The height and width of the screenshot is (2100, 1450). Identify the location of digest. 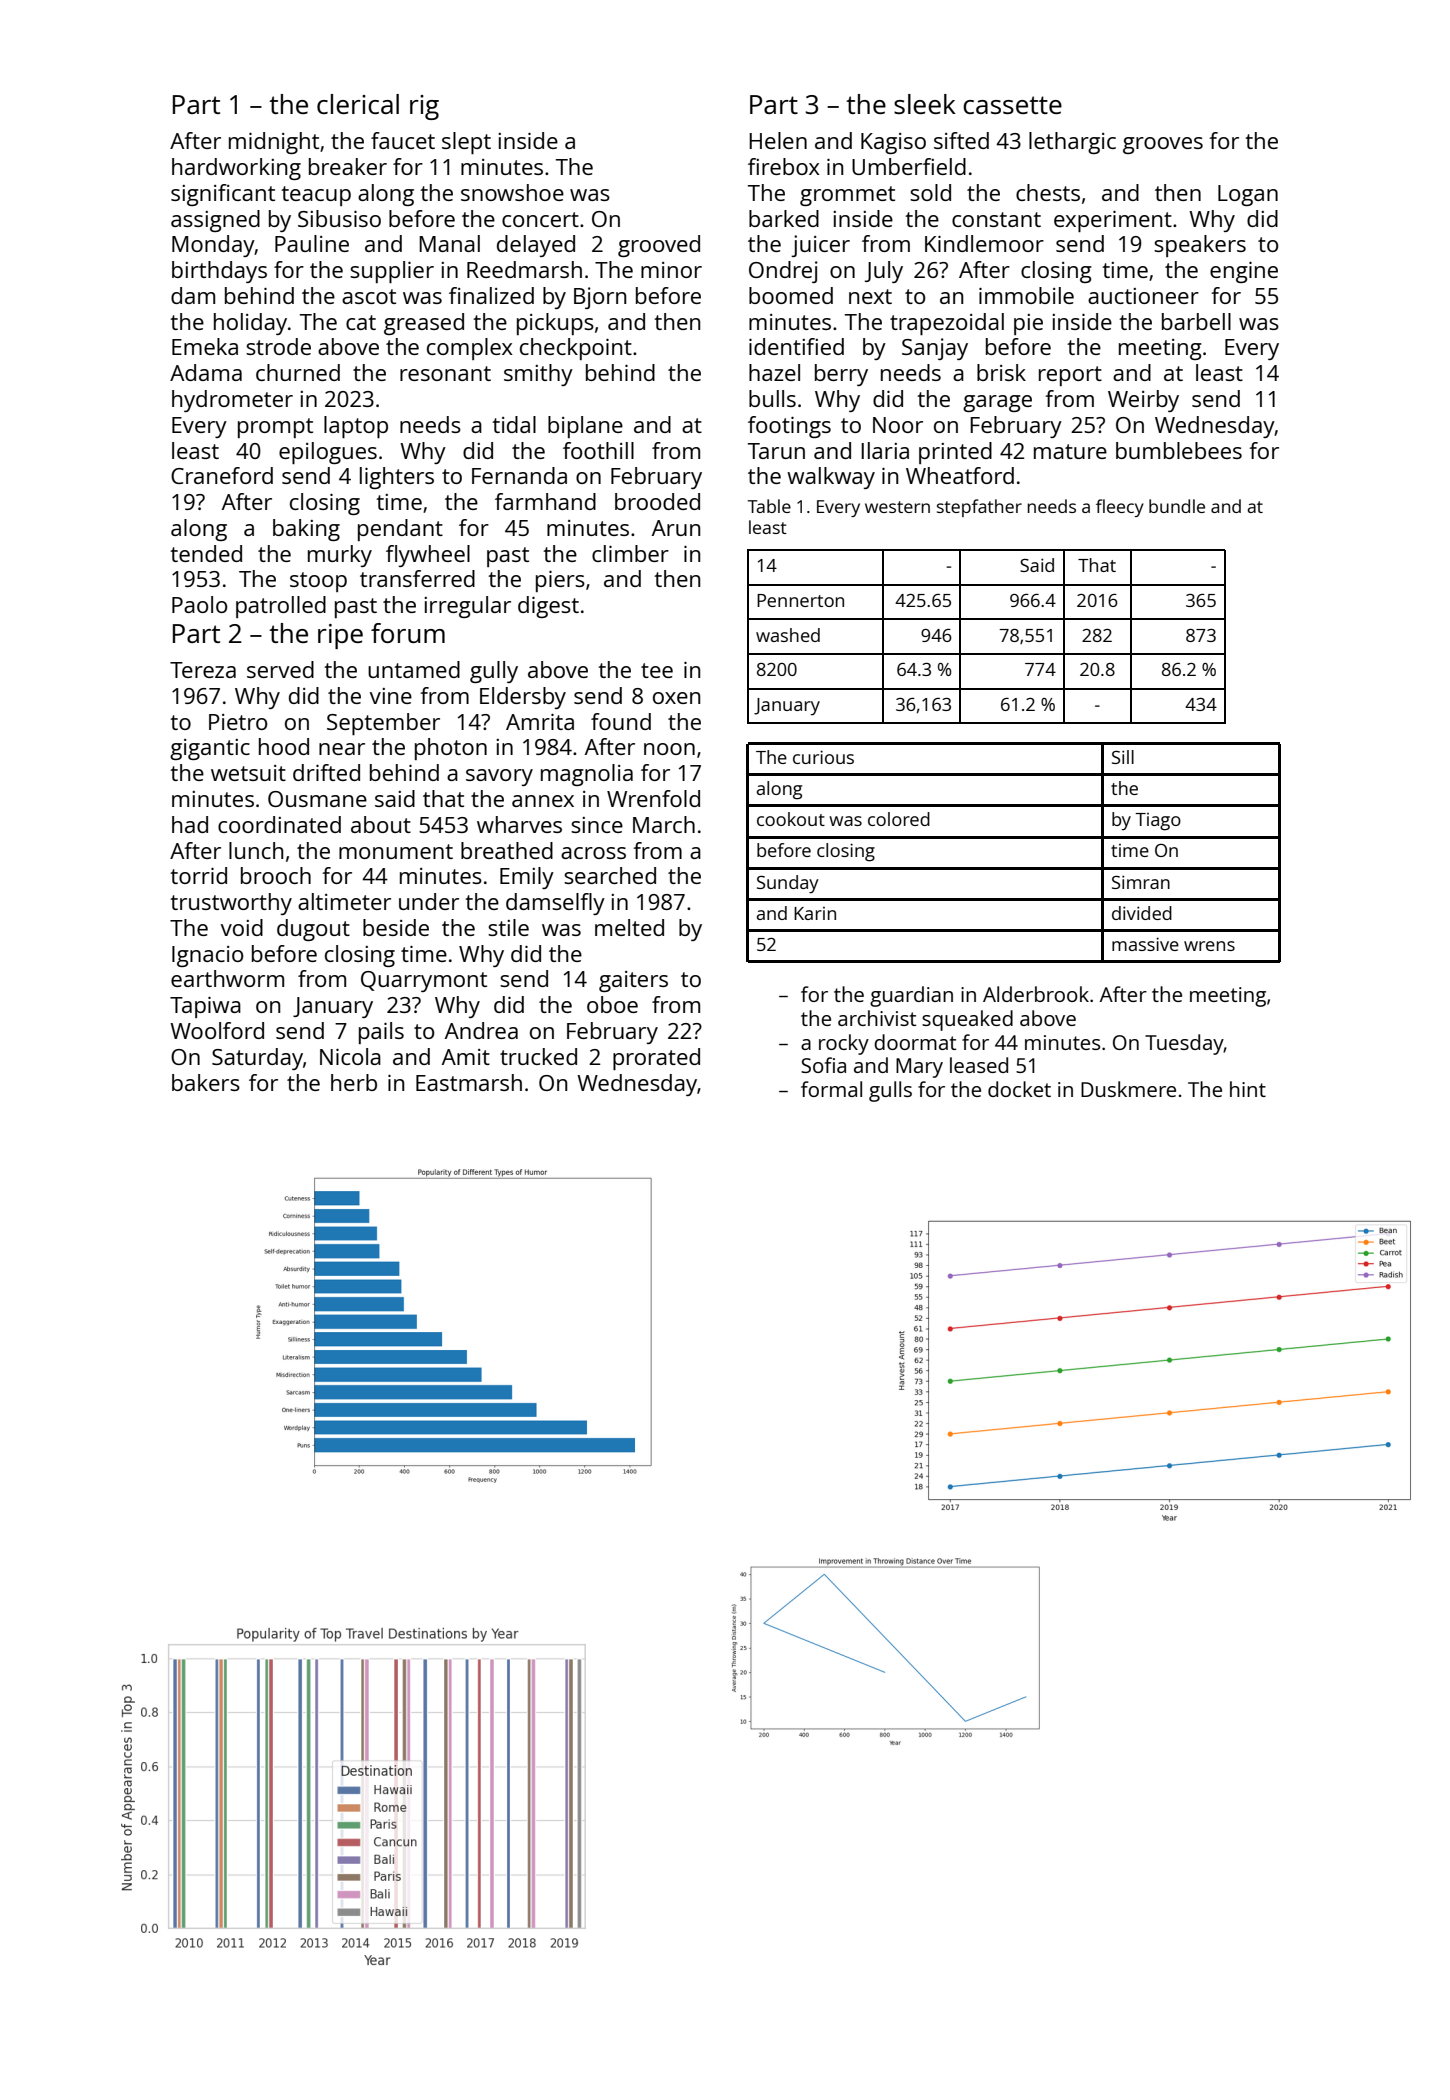
(548, 607).
